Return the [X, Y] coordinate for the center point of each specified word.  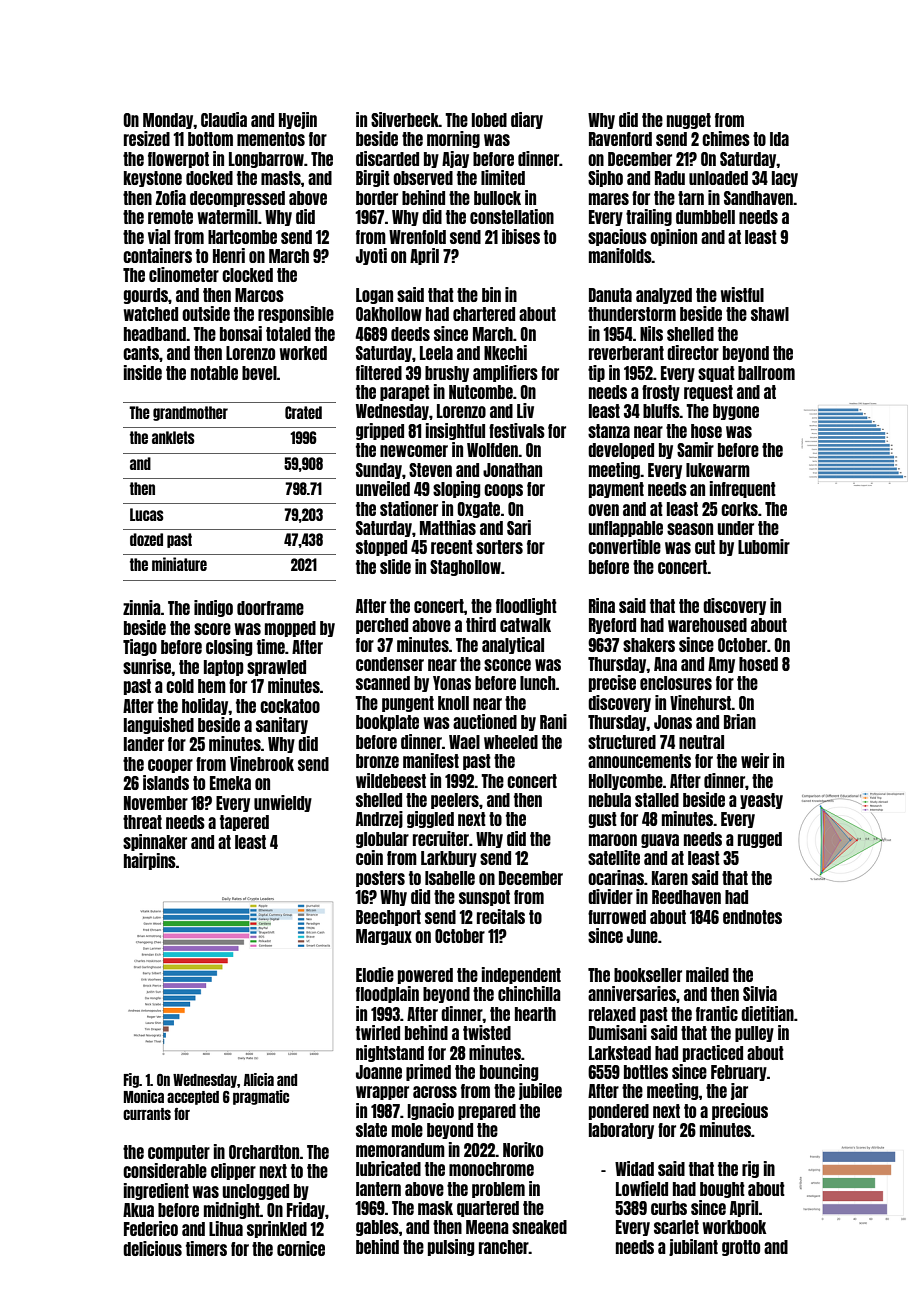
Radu [670, 178]
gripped [380, 431]
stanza [609, 431]
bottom [210, 139]
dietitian [767, 1013]
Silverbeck [405, 119]
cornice [301, 1248]
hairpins [150, 861]
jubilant [693, 1247]
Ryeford [612, 626]
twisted [487, 1032]
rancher [504, 1247]
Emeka [230, 783]
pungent [408, 704]
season [690, 529]
